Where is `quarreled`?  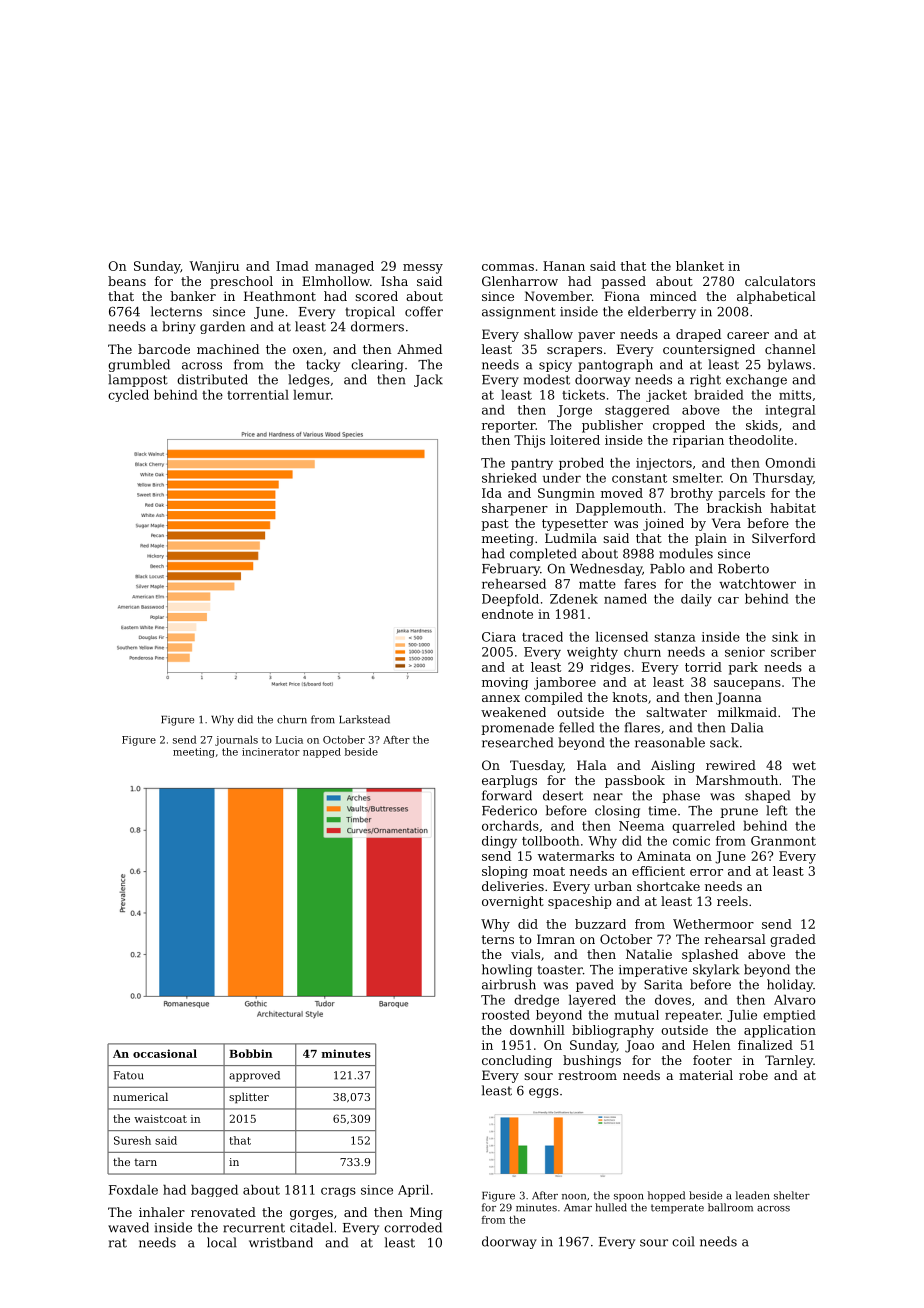
quarreled is located at coordinates (703, 827).
